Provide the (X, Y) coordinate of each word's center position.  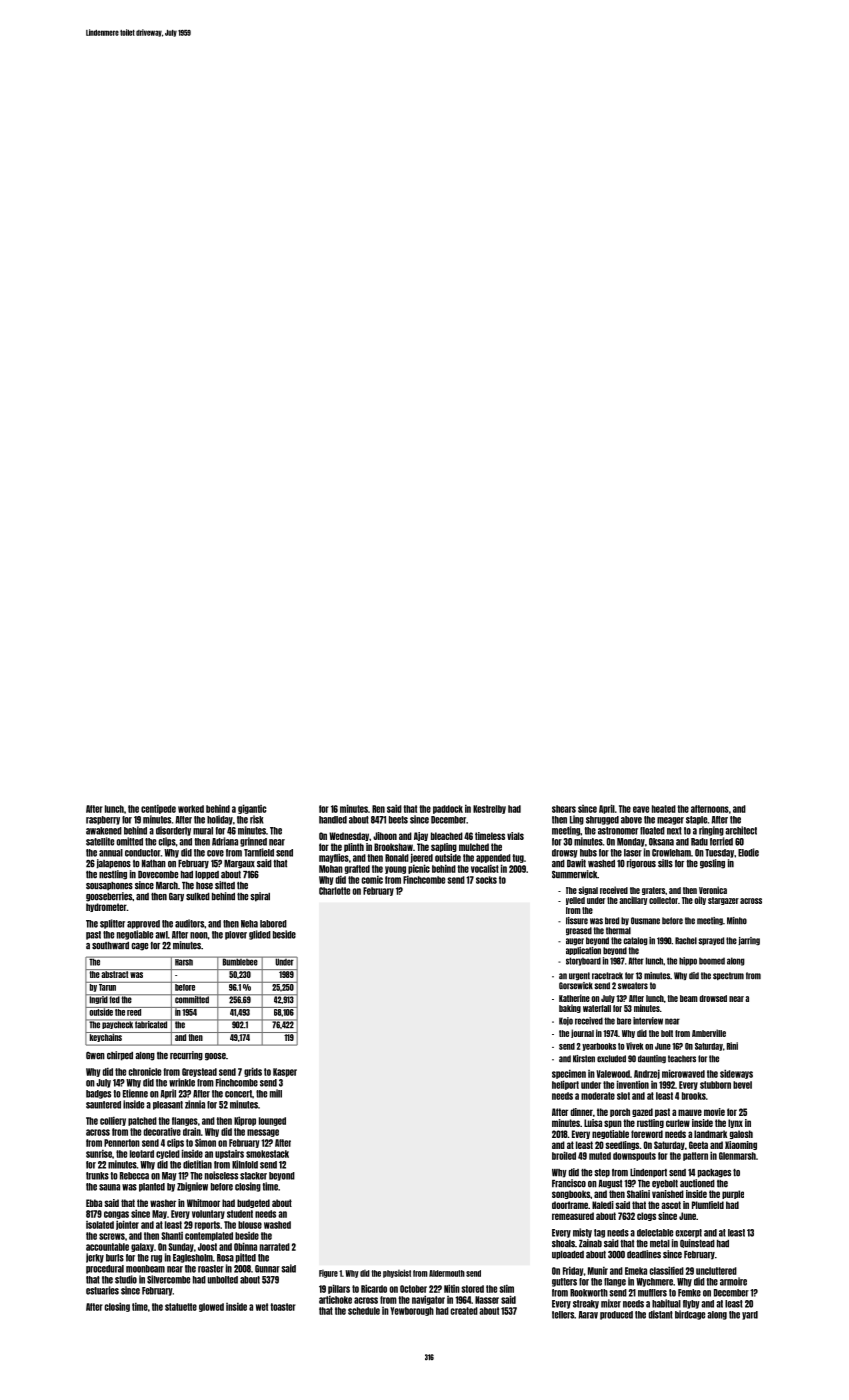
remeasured (573, 1216)
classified (666, 1270)
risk (257, 819)
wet (262, 1307)
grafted (357, 869)
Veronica (713, 890)
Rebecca (134, 1176)
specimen (569, 1074)
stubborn (715, 1085)
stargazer (723, 901)
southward (110, 946)
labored (273, 924)
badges (98, 1094)
